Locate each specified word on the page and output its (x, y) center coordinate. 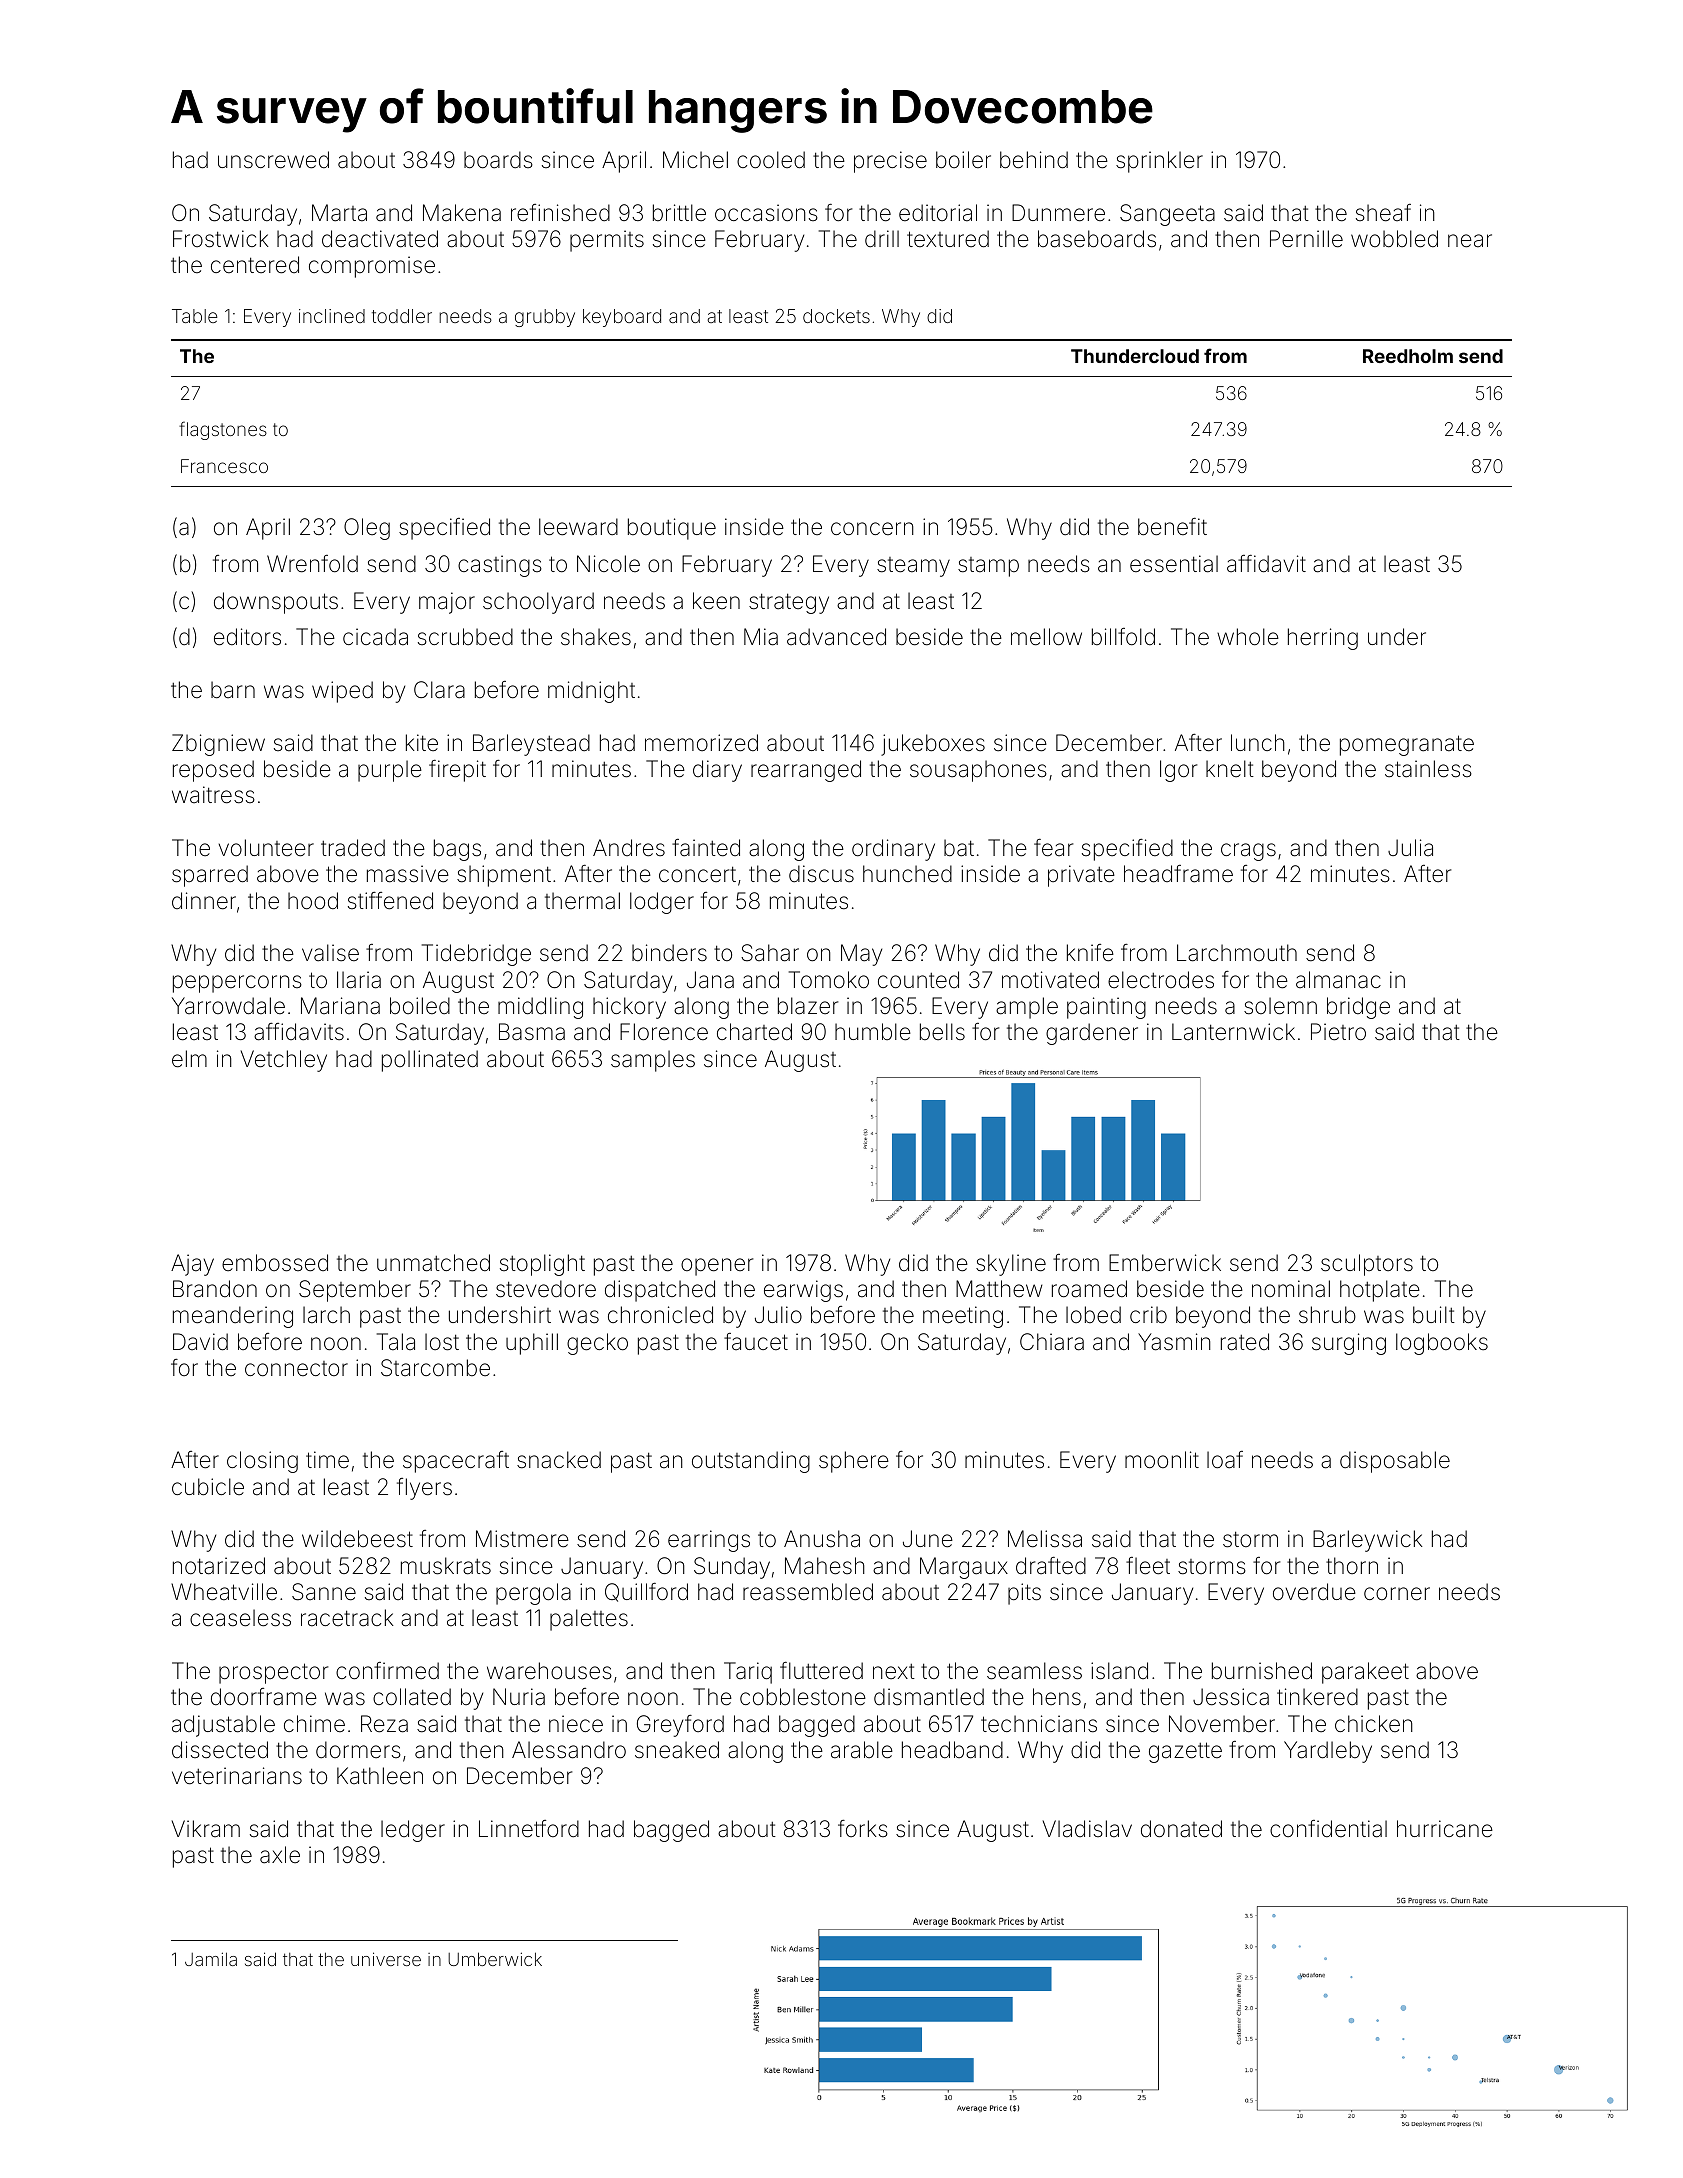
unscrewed (273, 160)
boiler (963, 160)
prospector (273, 1673)
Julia (1410, 848)
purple (390, 771)
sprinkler (1159, 162)
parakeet (1365, 1673)
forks (863, 1828)
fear (1053, 848)
